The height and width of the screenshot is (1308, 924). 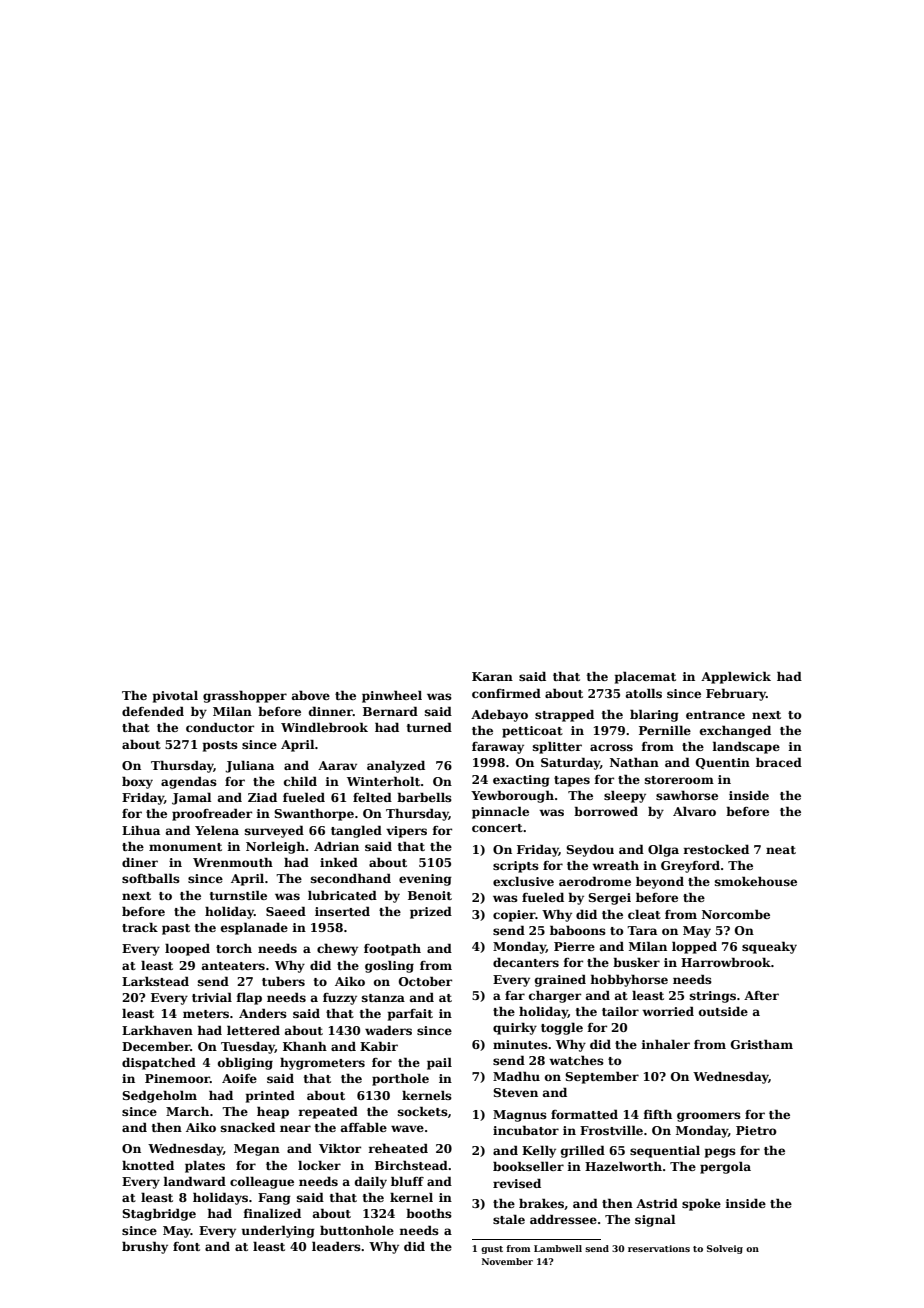 What do you see at coordinates (234, 948) in the screenshot?
I see `torch` at bounding box center [234, 948].
